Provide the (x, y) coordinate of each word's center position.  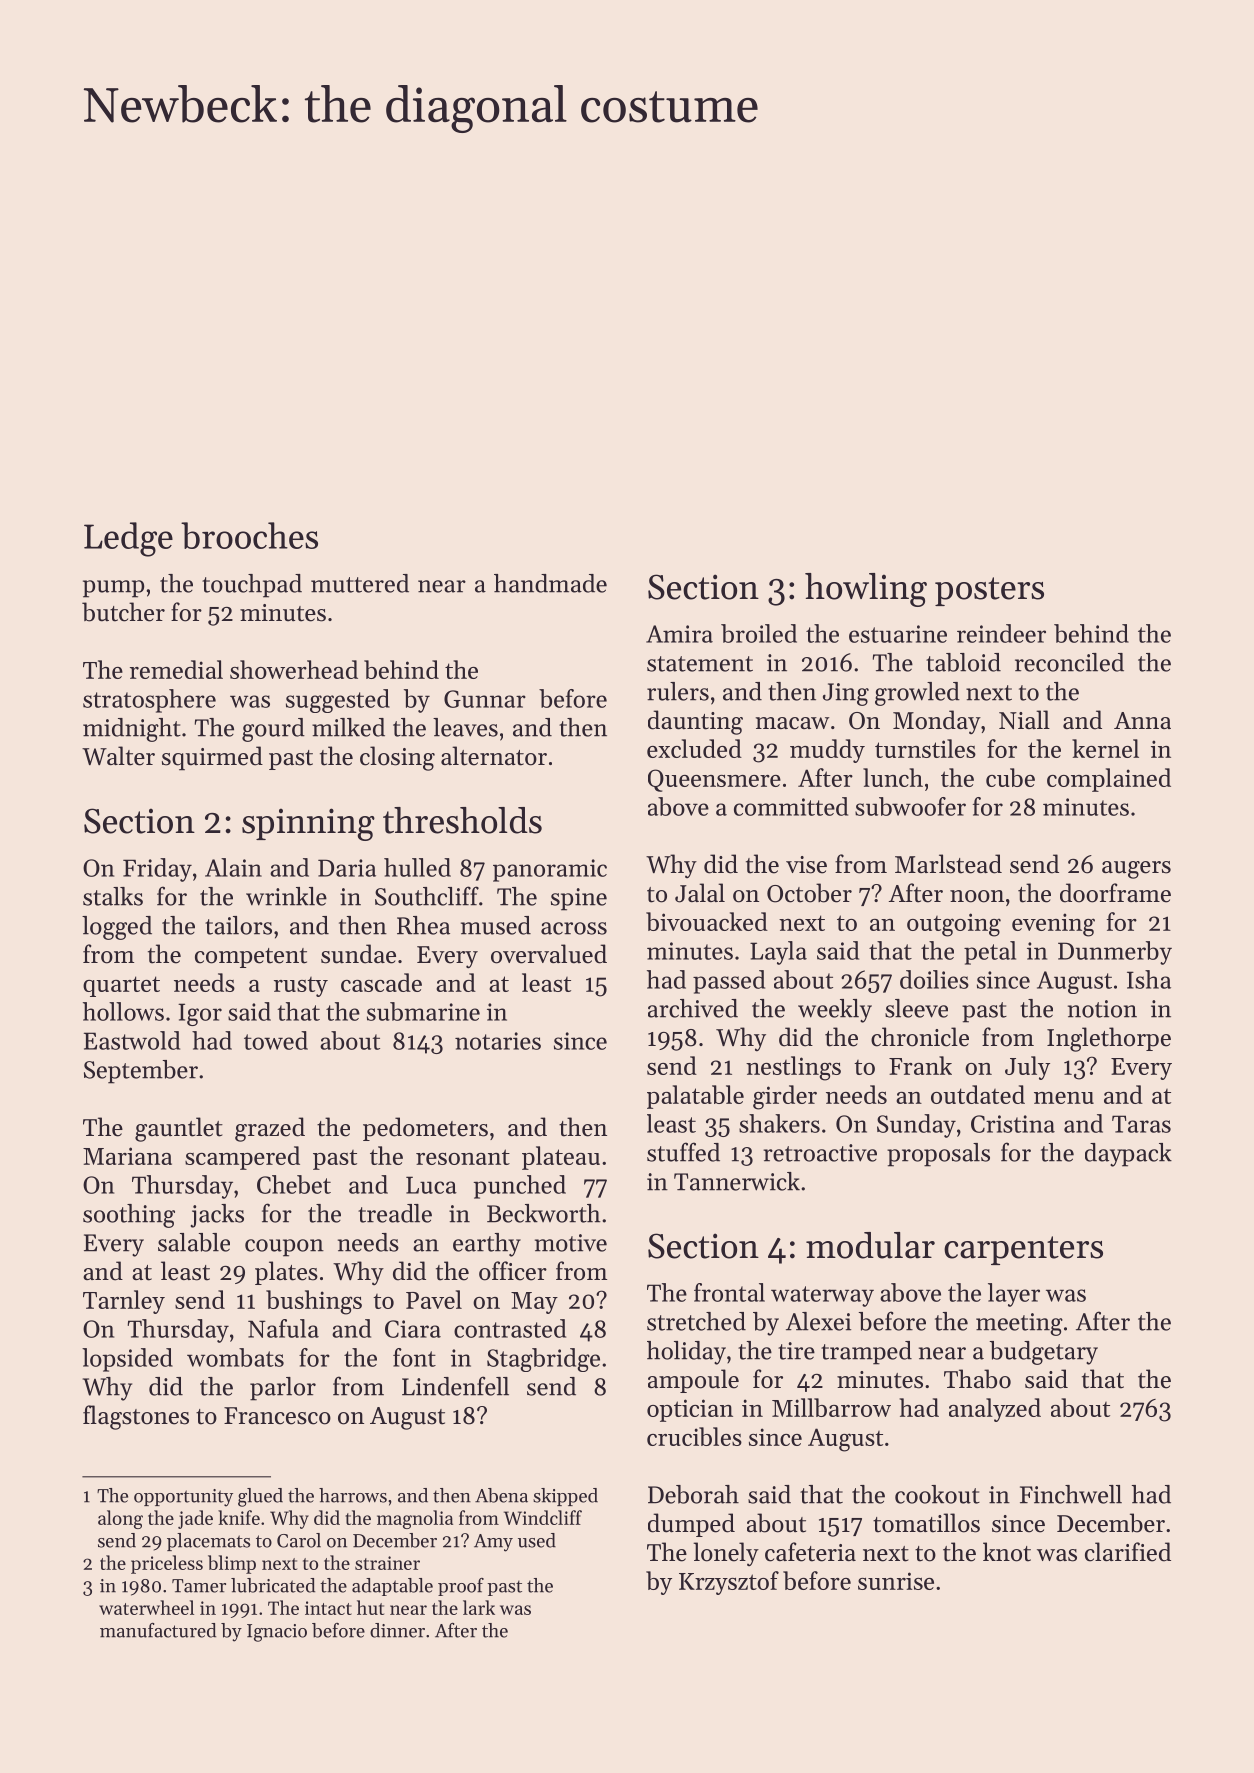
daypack (1128, 1155)
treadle (395, 1213)
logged (117, 928)
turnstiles (925, 748)
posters (989, 591)
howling (866, 590)
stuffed (683, 1152)
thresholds (462, 820)
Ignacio (277, 1633)
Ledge (128, 539)
